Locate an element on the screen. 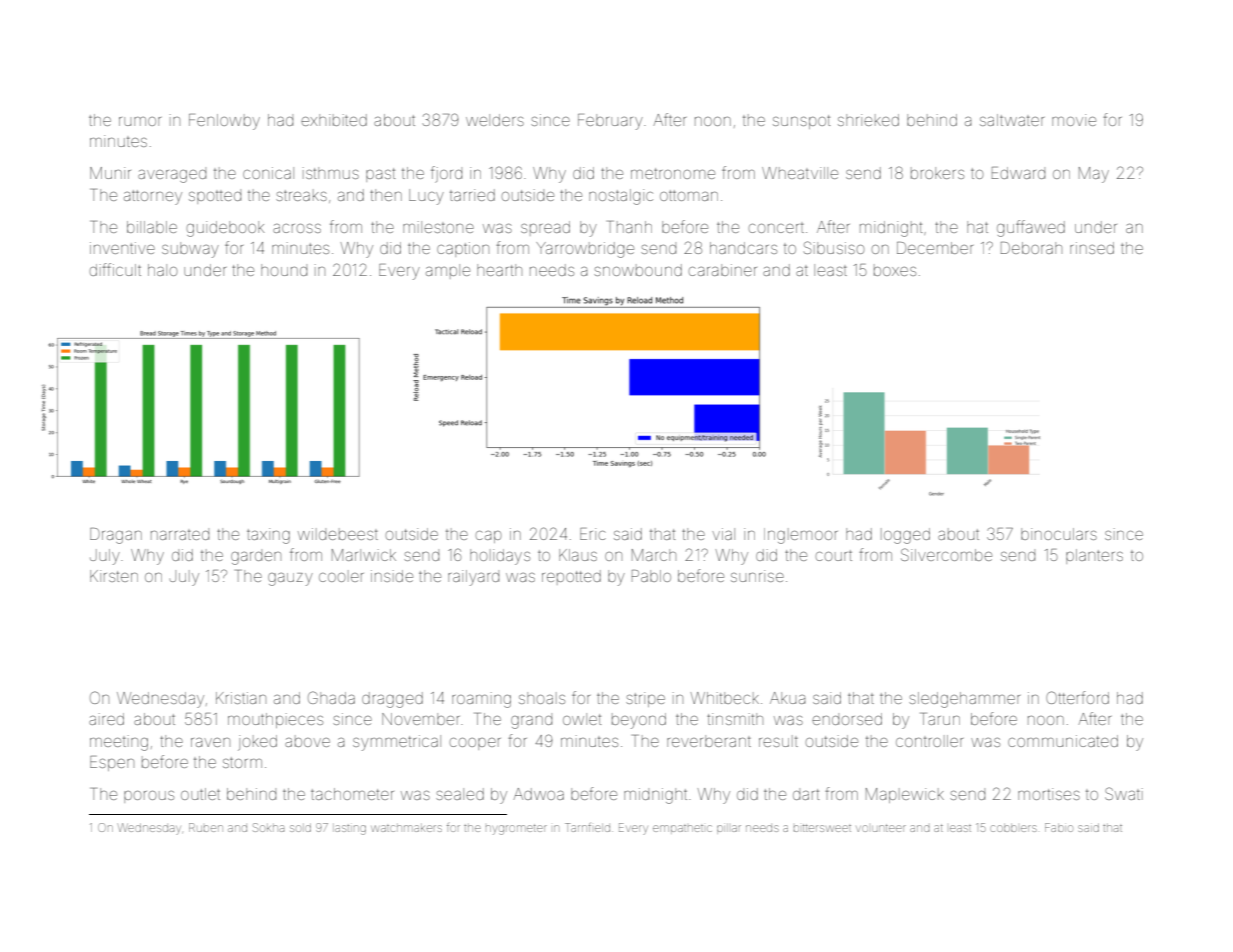 This screenshot has height=952, width=1233. watchmakers is located at coordinates (406, 828).
